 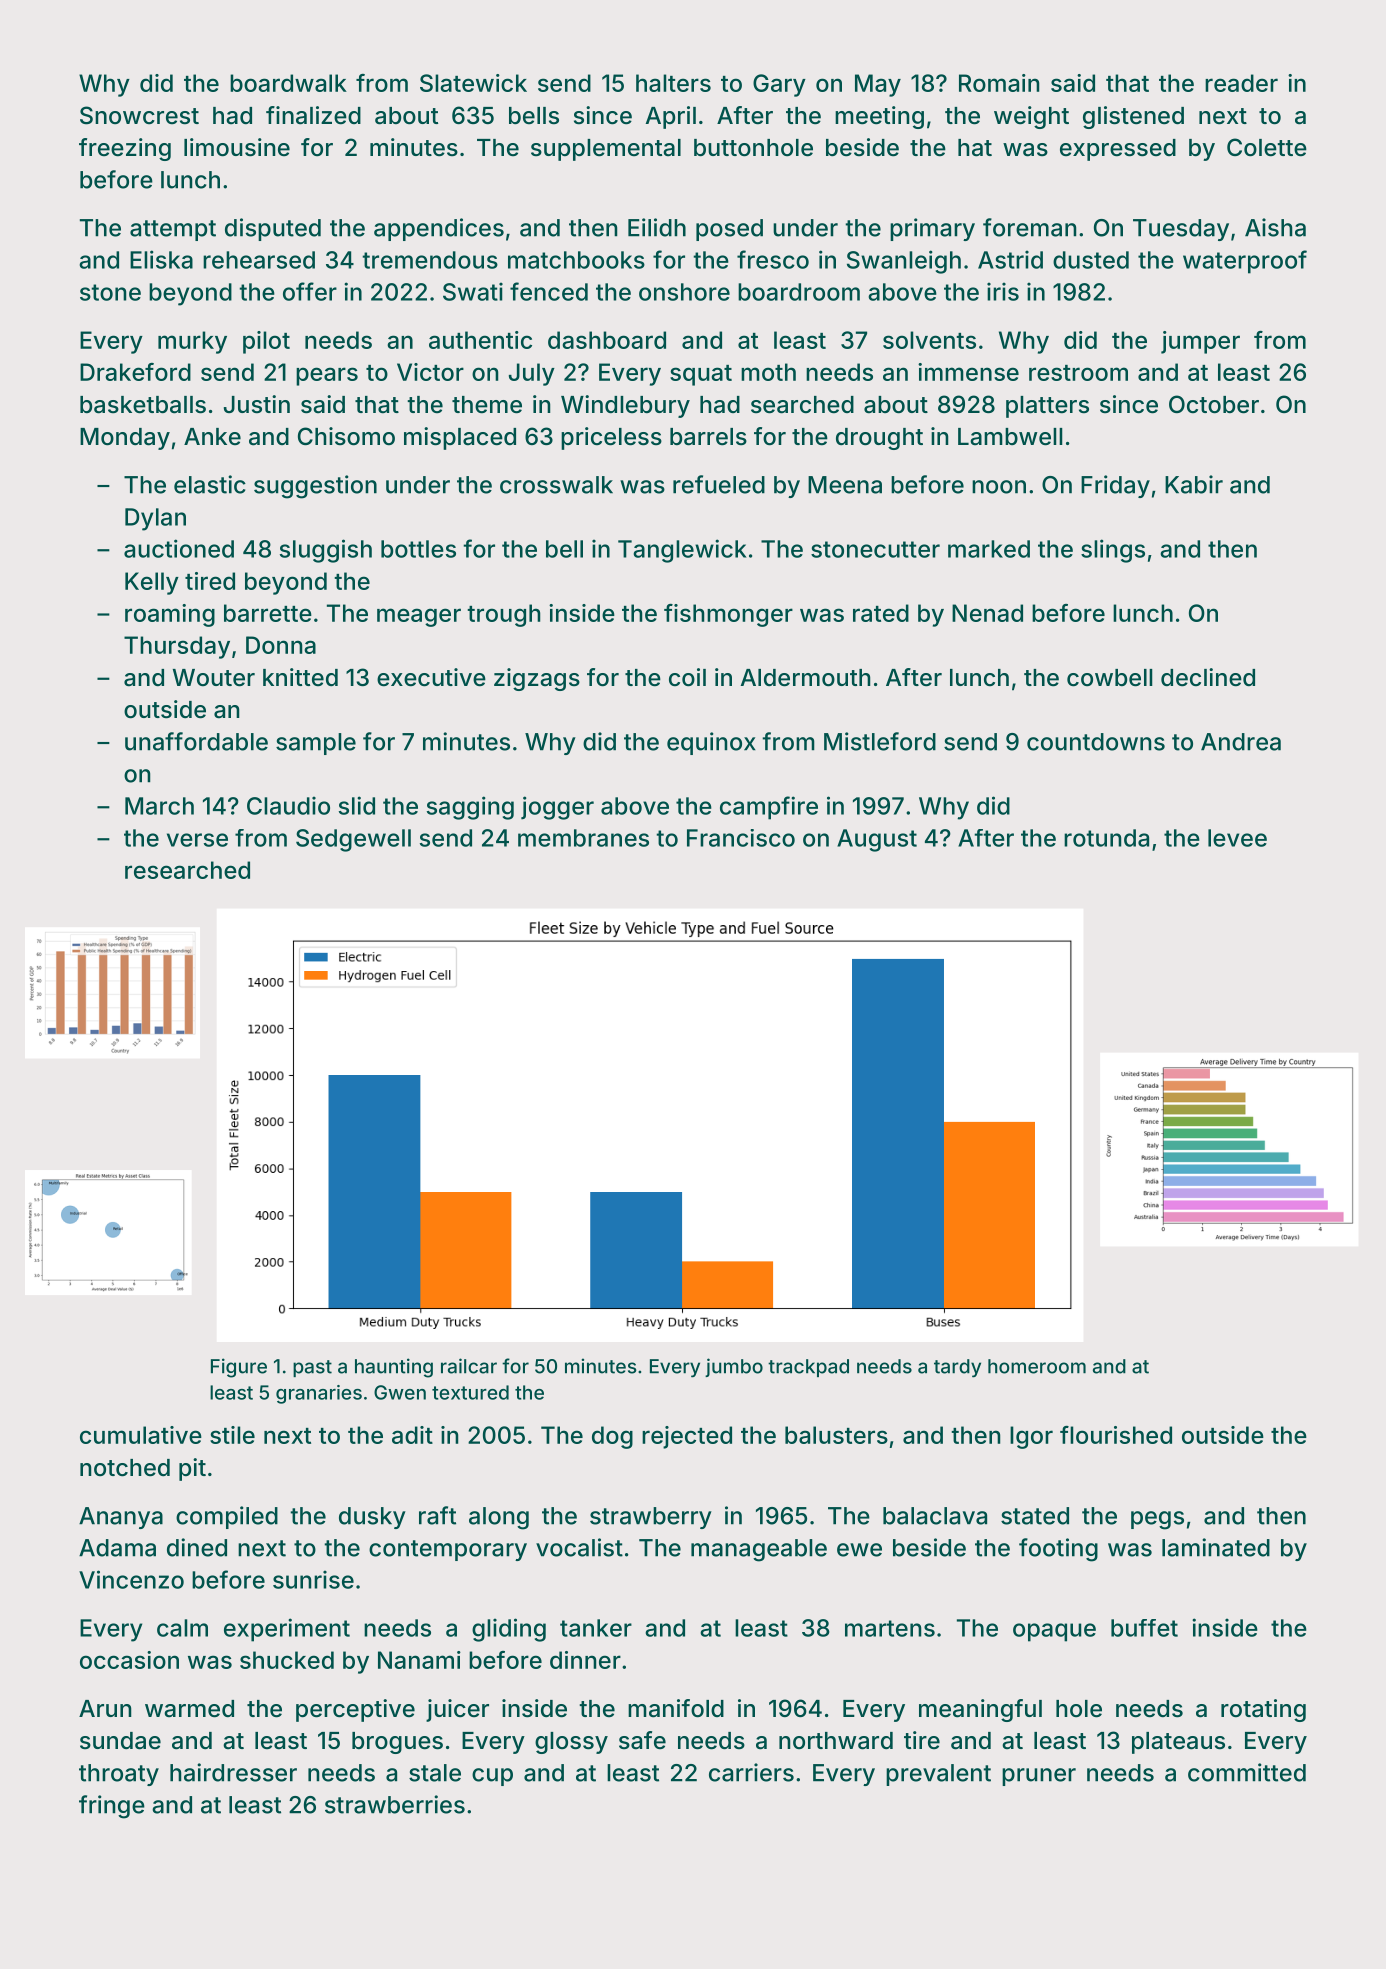 What do you see at coordinates (612, 1437) in the screenshot?
I see `dog` at bounding box center [612, 1437].
